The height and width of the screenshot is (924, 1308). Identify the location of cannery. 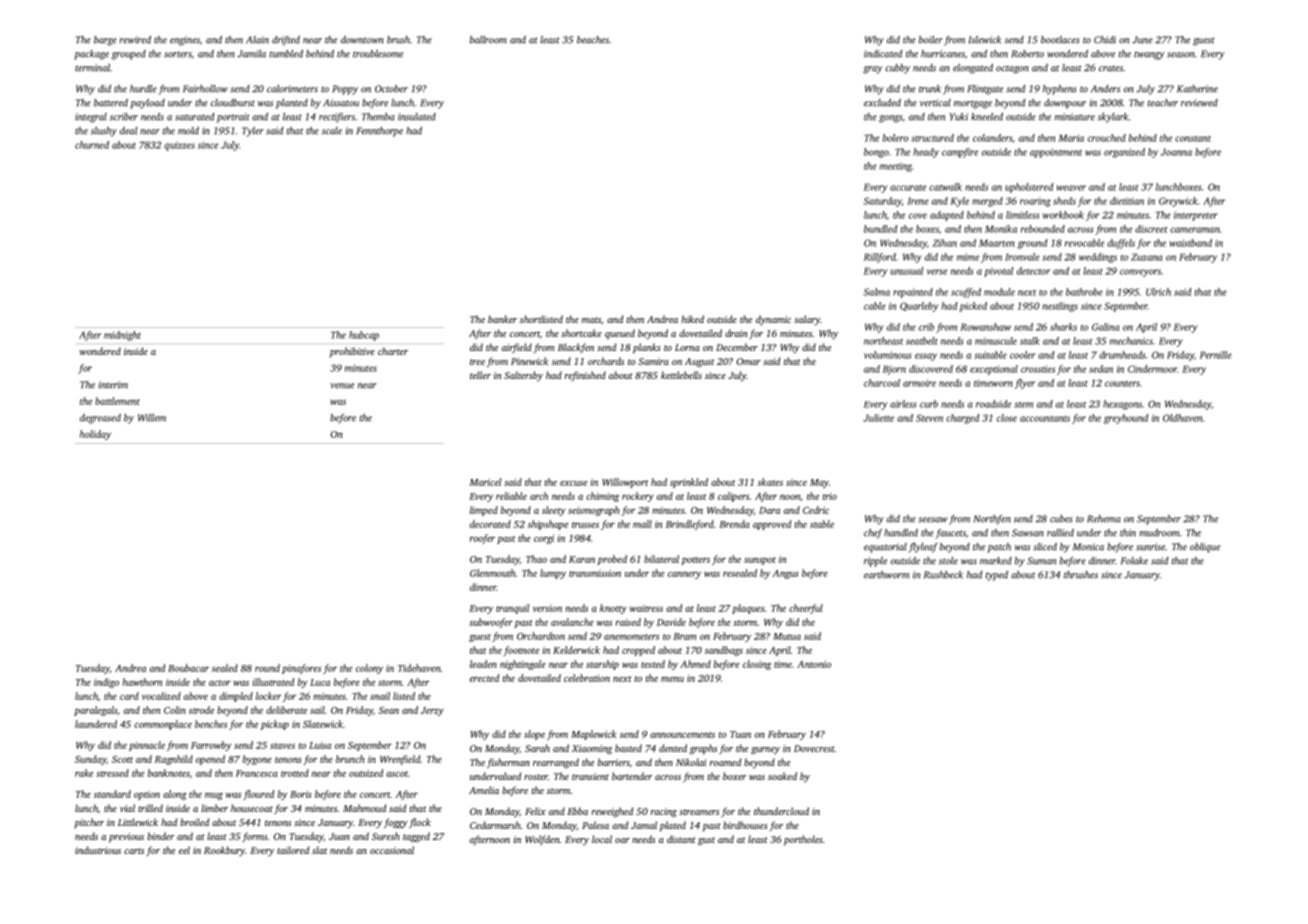
(684, 575).
